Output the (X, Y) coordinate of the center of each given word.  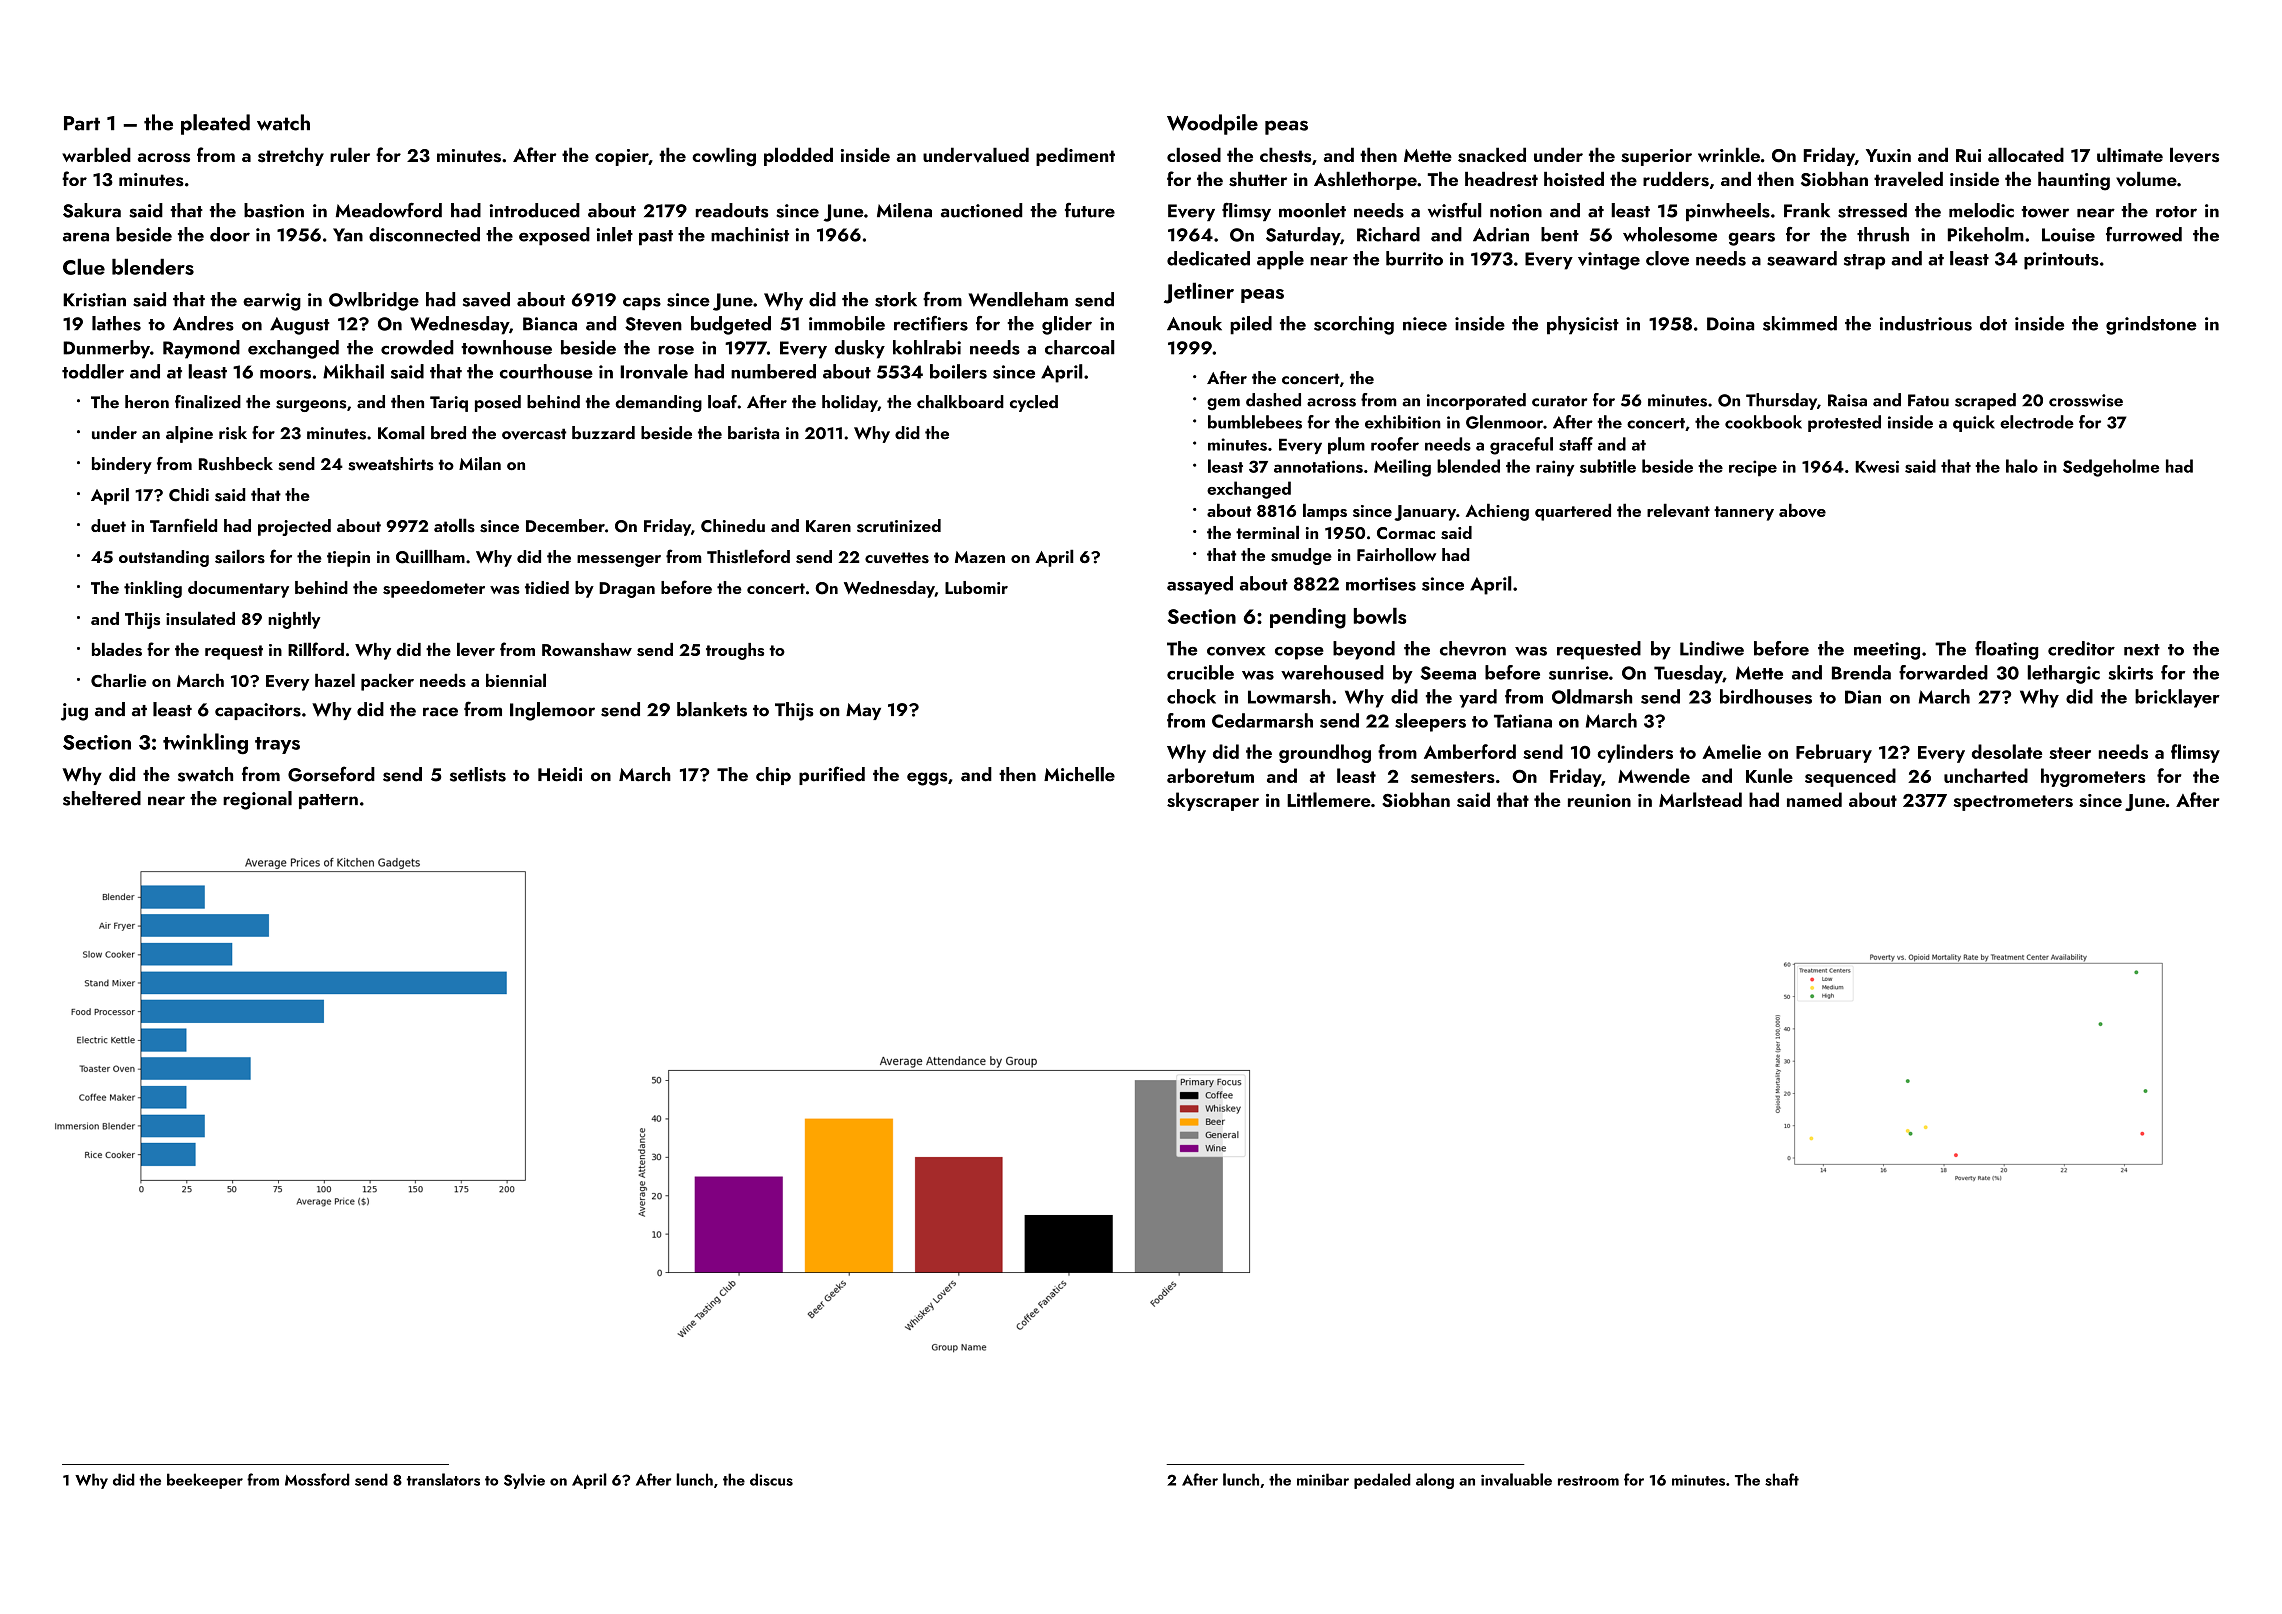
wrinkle (1729, 154)
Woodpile (1212, 124)
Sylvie (524, 1481)
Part (82, 123)
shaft (1782, 1479)
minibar (1323, 1479)
